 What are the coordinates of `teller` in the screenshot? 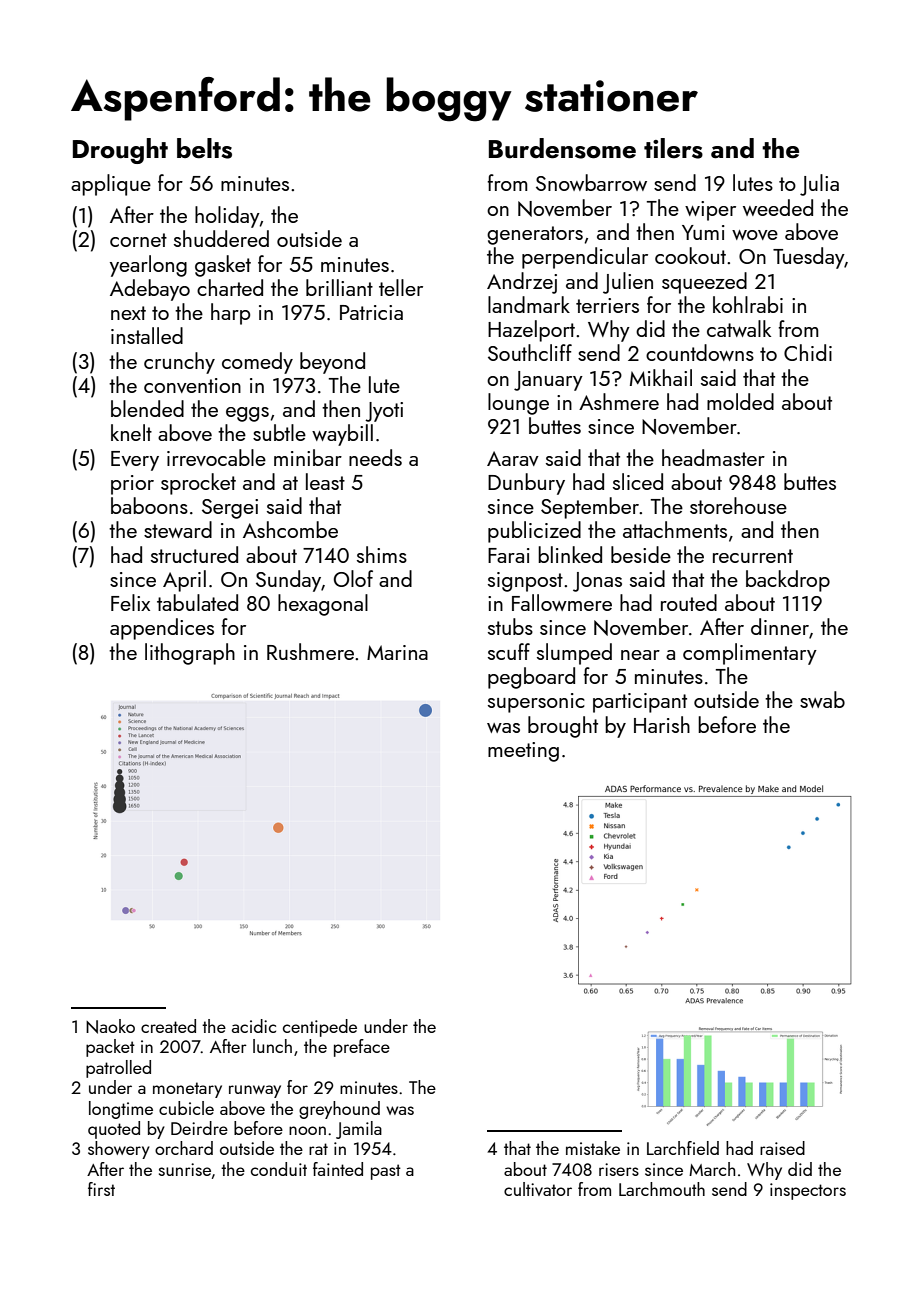 It's located at (401, 287).
